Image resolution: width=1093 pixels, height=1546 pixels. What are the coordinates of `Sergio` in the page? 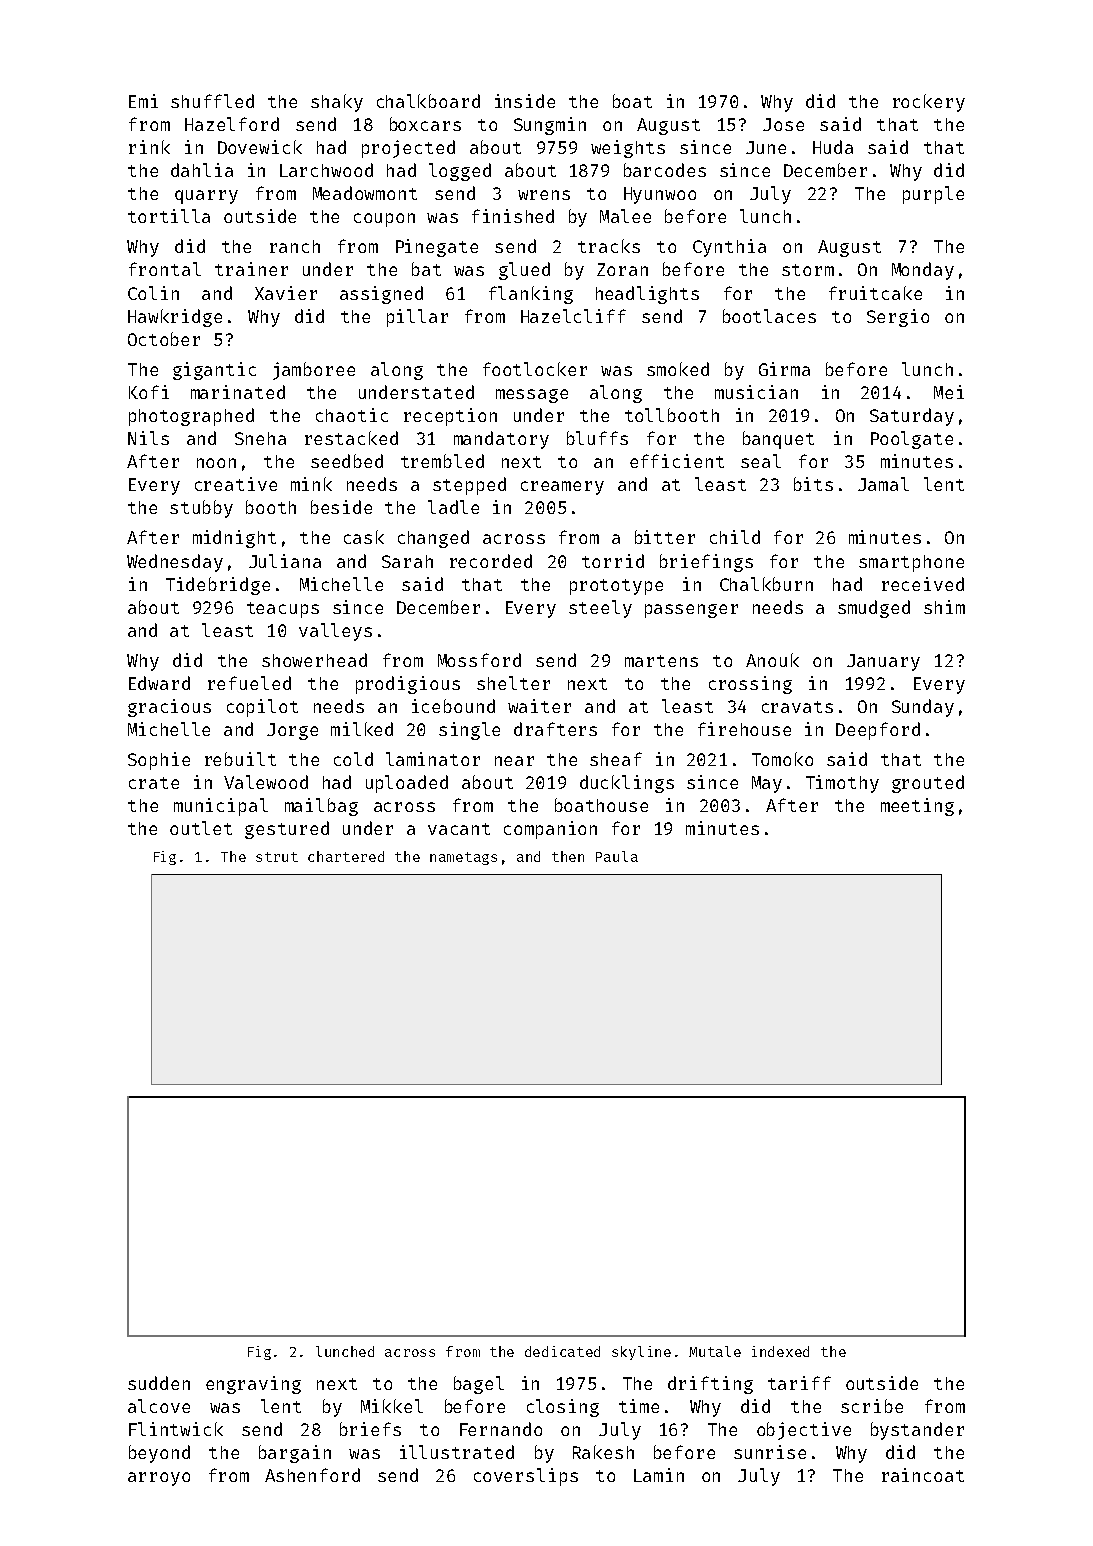 It's located at (898, 318).
